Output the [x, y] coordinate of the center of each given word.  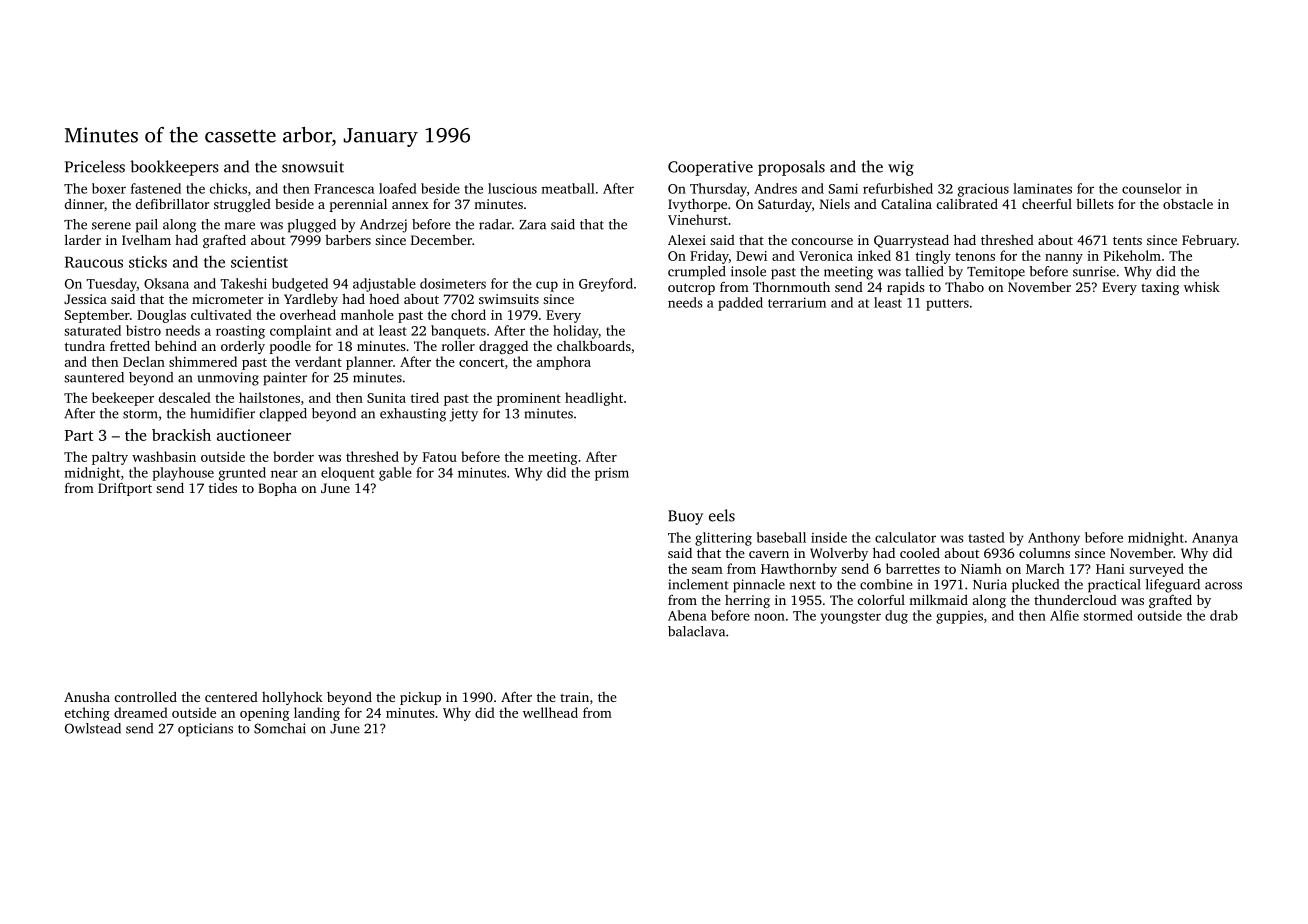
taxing [1160, 288]
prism [612, 474]
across [1223, 586]
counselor [1152, 188]
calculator [905, 537]
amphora [564, 363]
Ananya [1215, 539]
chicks [228, 188]
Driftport [125, 489]
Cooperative [710, 168]
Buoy [685, 517]
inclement [698, 584]
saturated [92, 330]
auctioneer [254, 435]
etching [87, 714]
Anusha [87, 697]
